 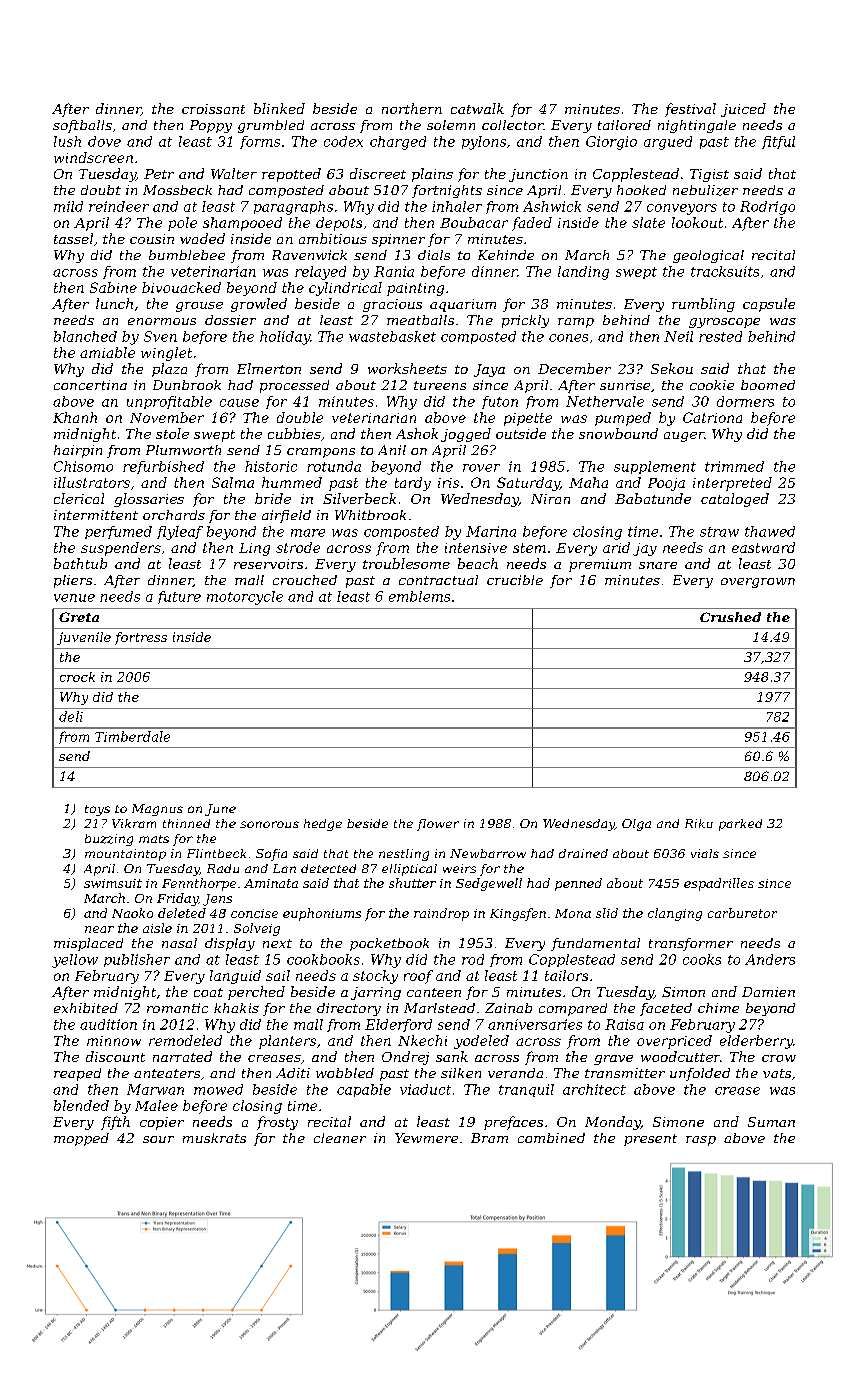 I want to click on motorcycle, so click(x=245, y=598).
